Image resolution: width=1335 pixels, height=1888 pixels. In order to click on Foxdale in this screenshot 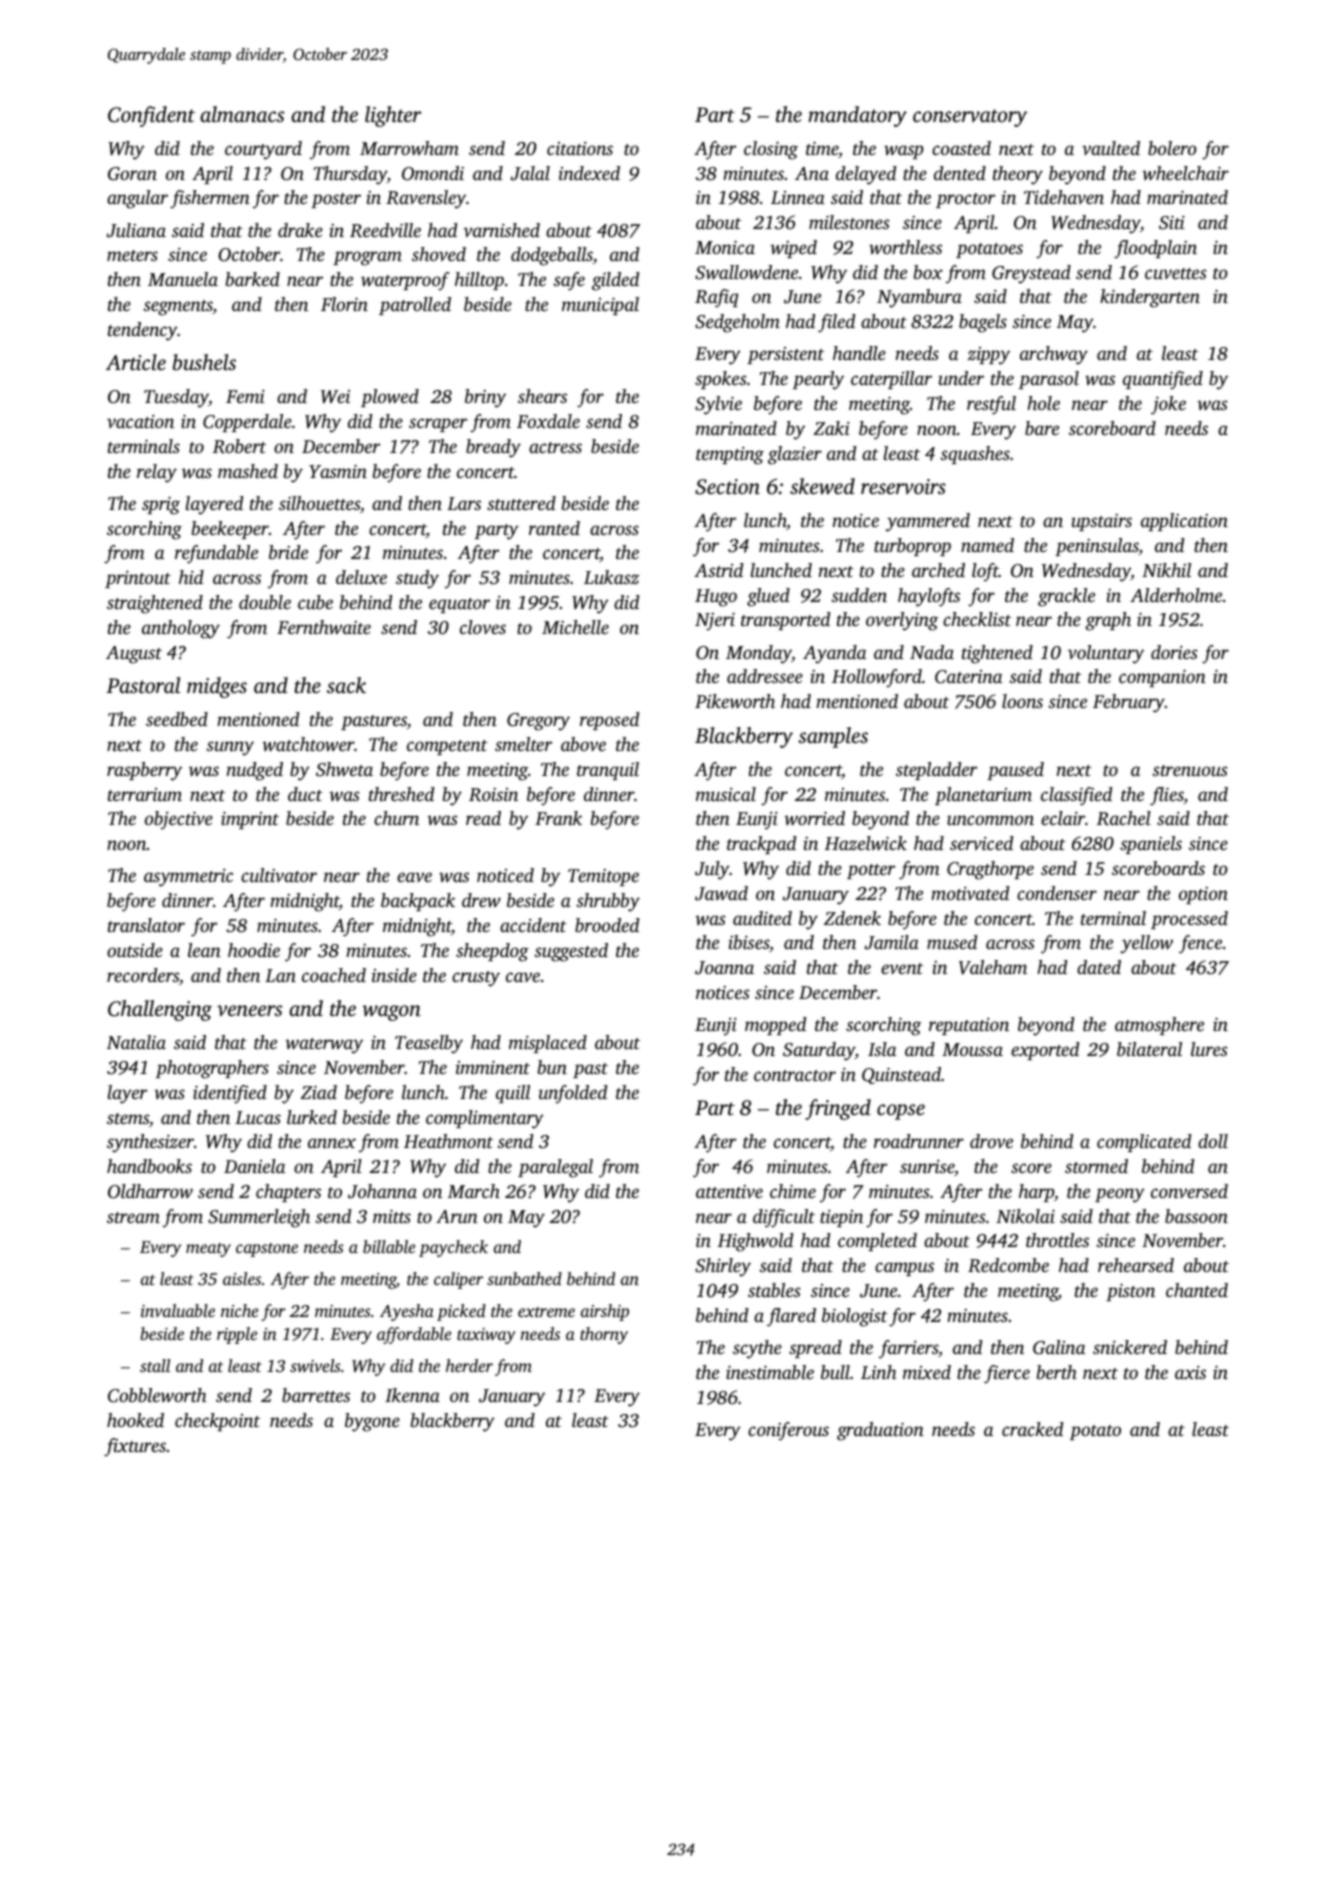, I will do `click(548, 421)`.
